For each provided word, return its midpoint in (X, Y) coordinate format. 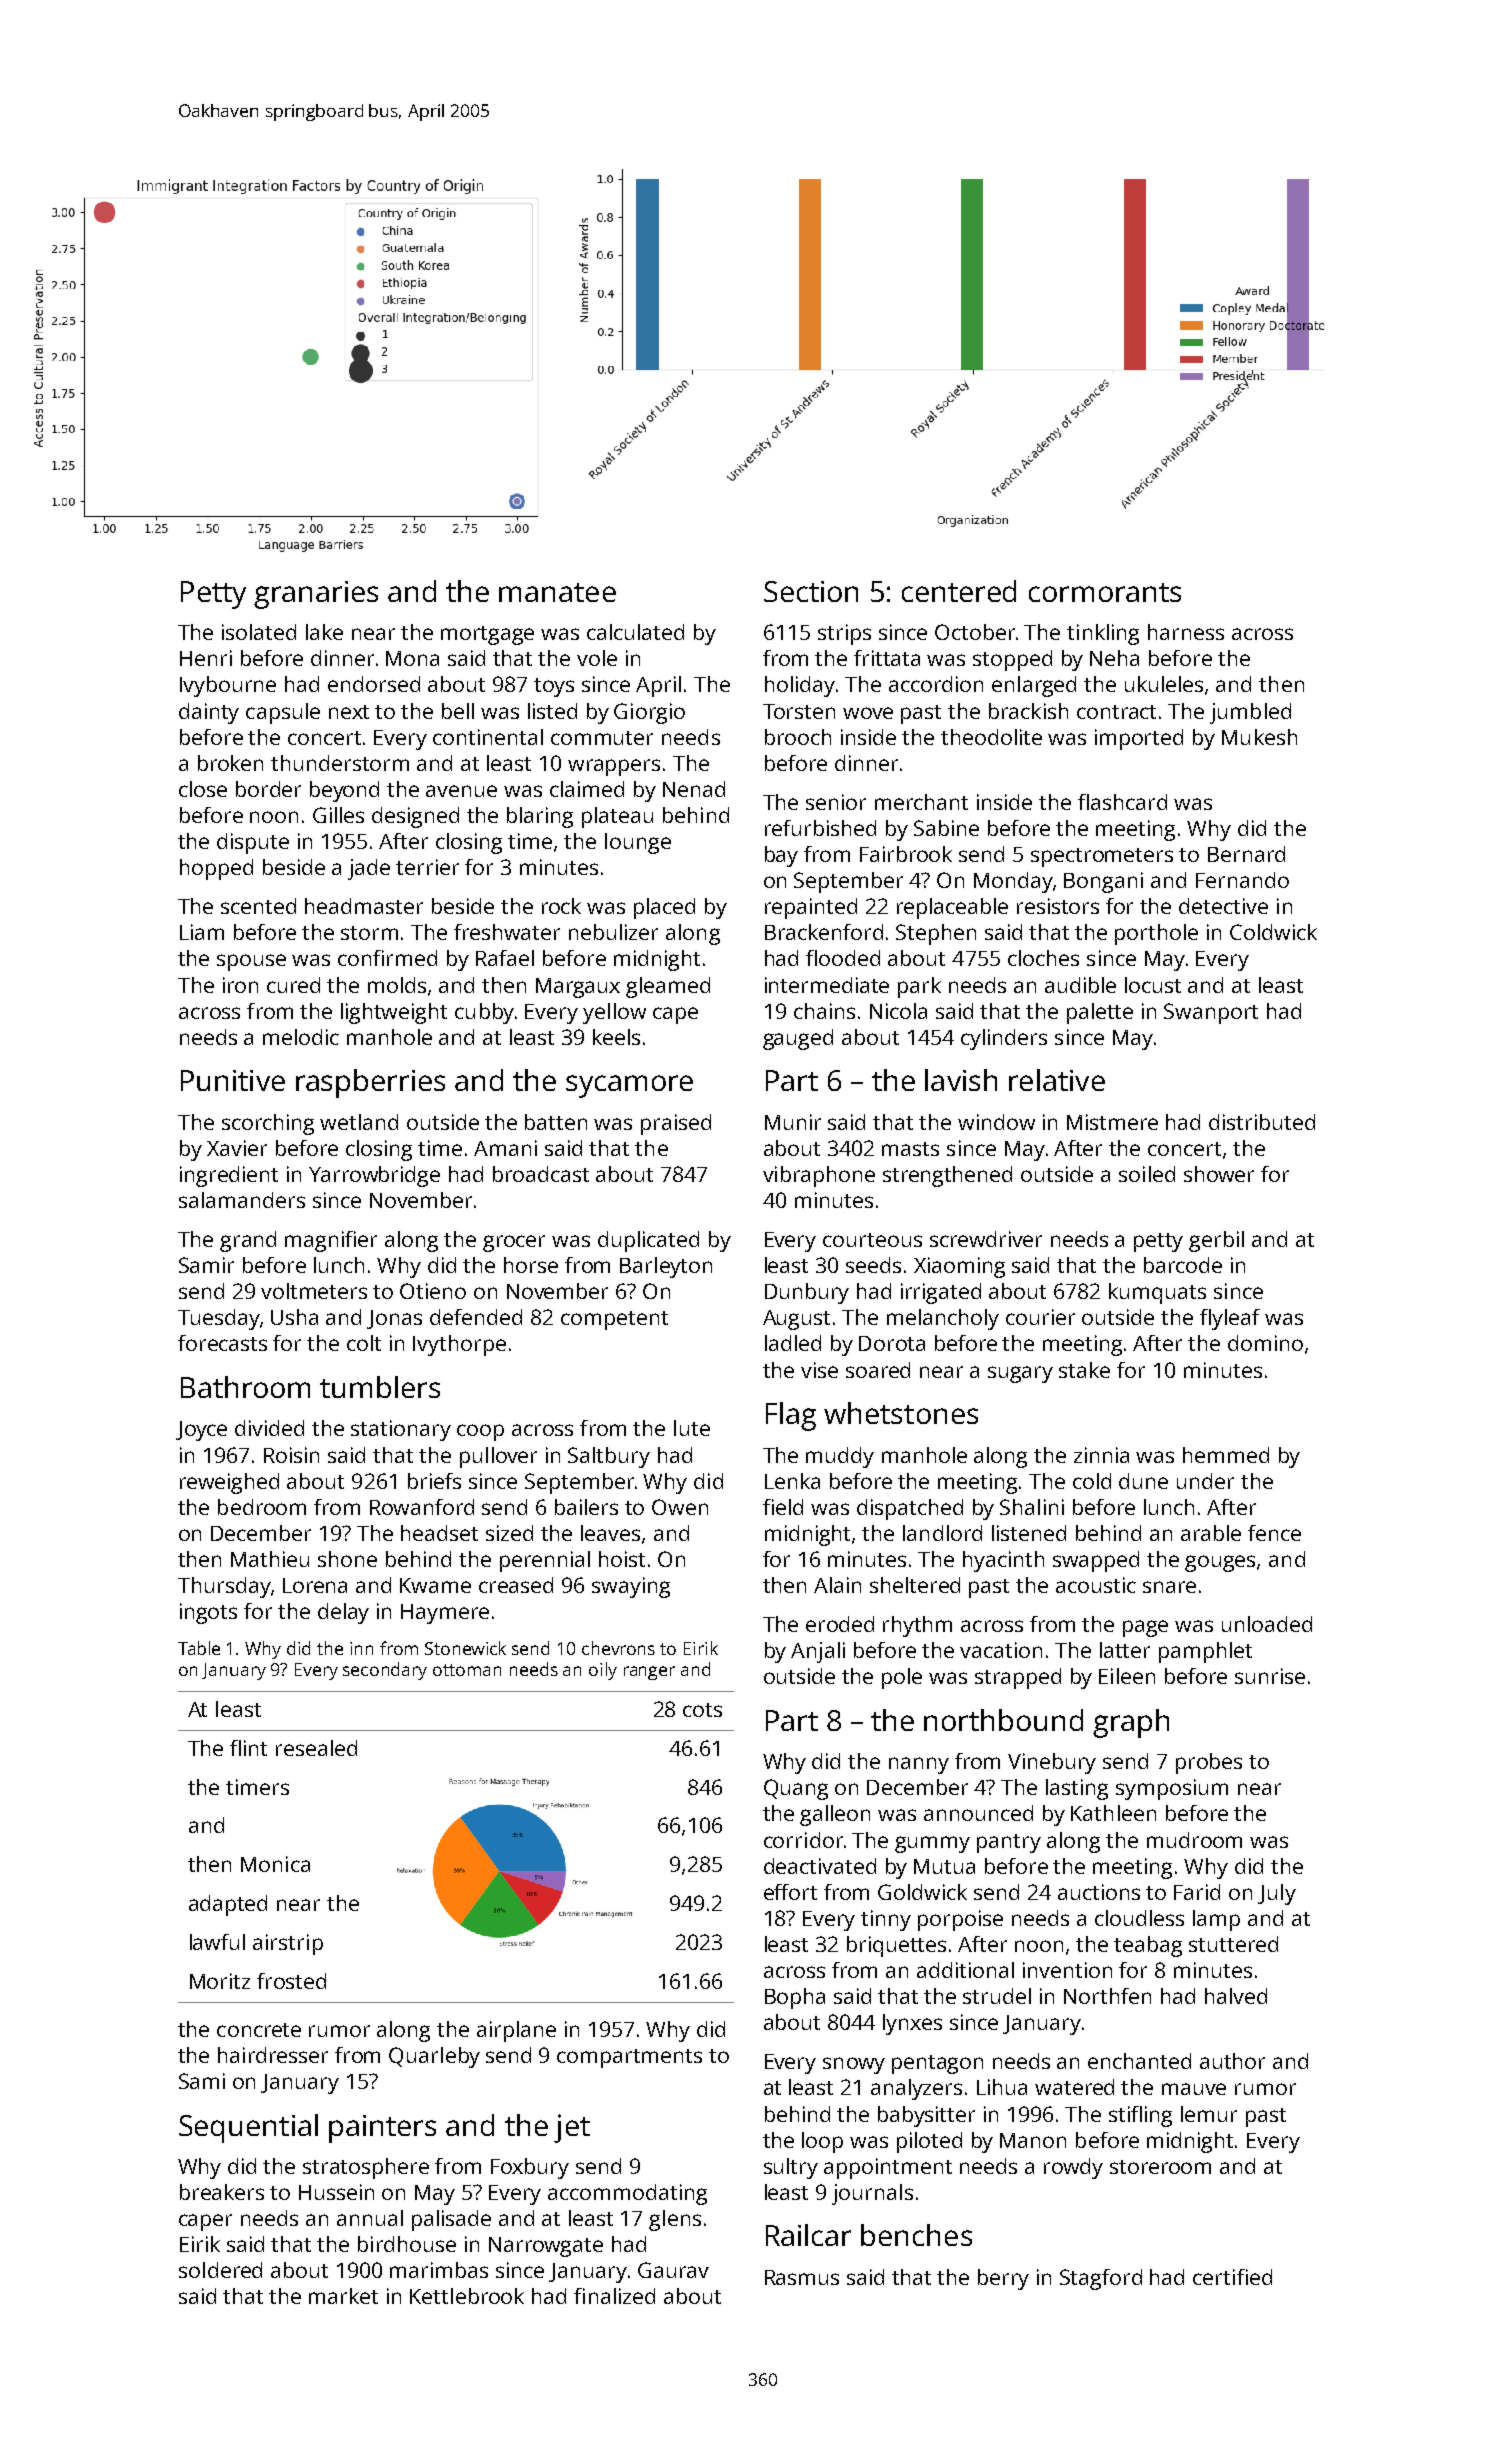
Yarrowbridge (374, 1176)
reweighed (229, 1483)
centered (959, 591)
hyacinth (1003, 1561)
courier (1040, 1317)
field (783, 1507)
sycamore (629, 1086)
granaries (316, 595)
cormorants (1105, 592)
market (343, 2296)
